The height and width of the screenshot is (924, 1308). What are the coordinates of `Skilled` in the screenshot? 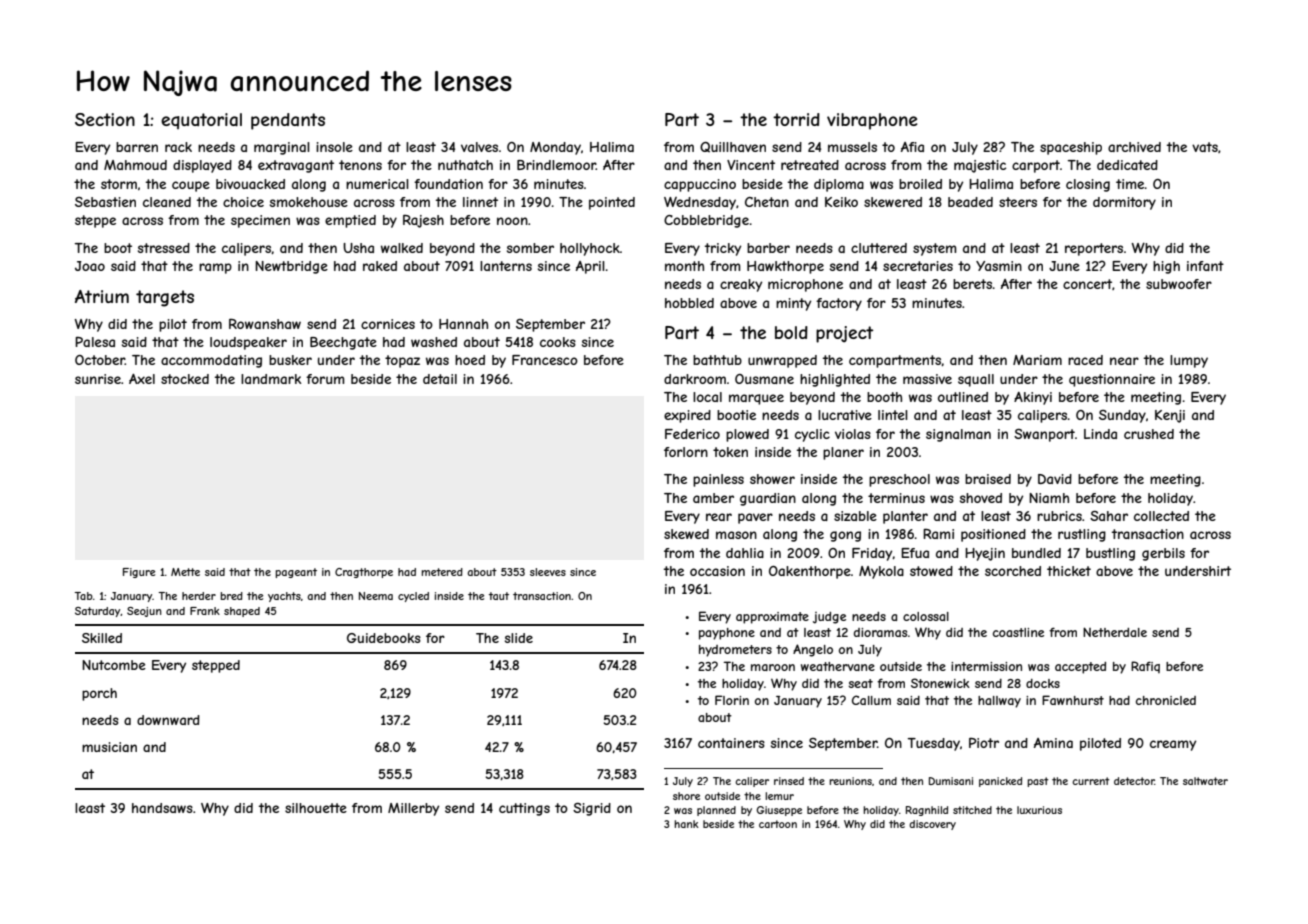 It's located at (102, 638).
